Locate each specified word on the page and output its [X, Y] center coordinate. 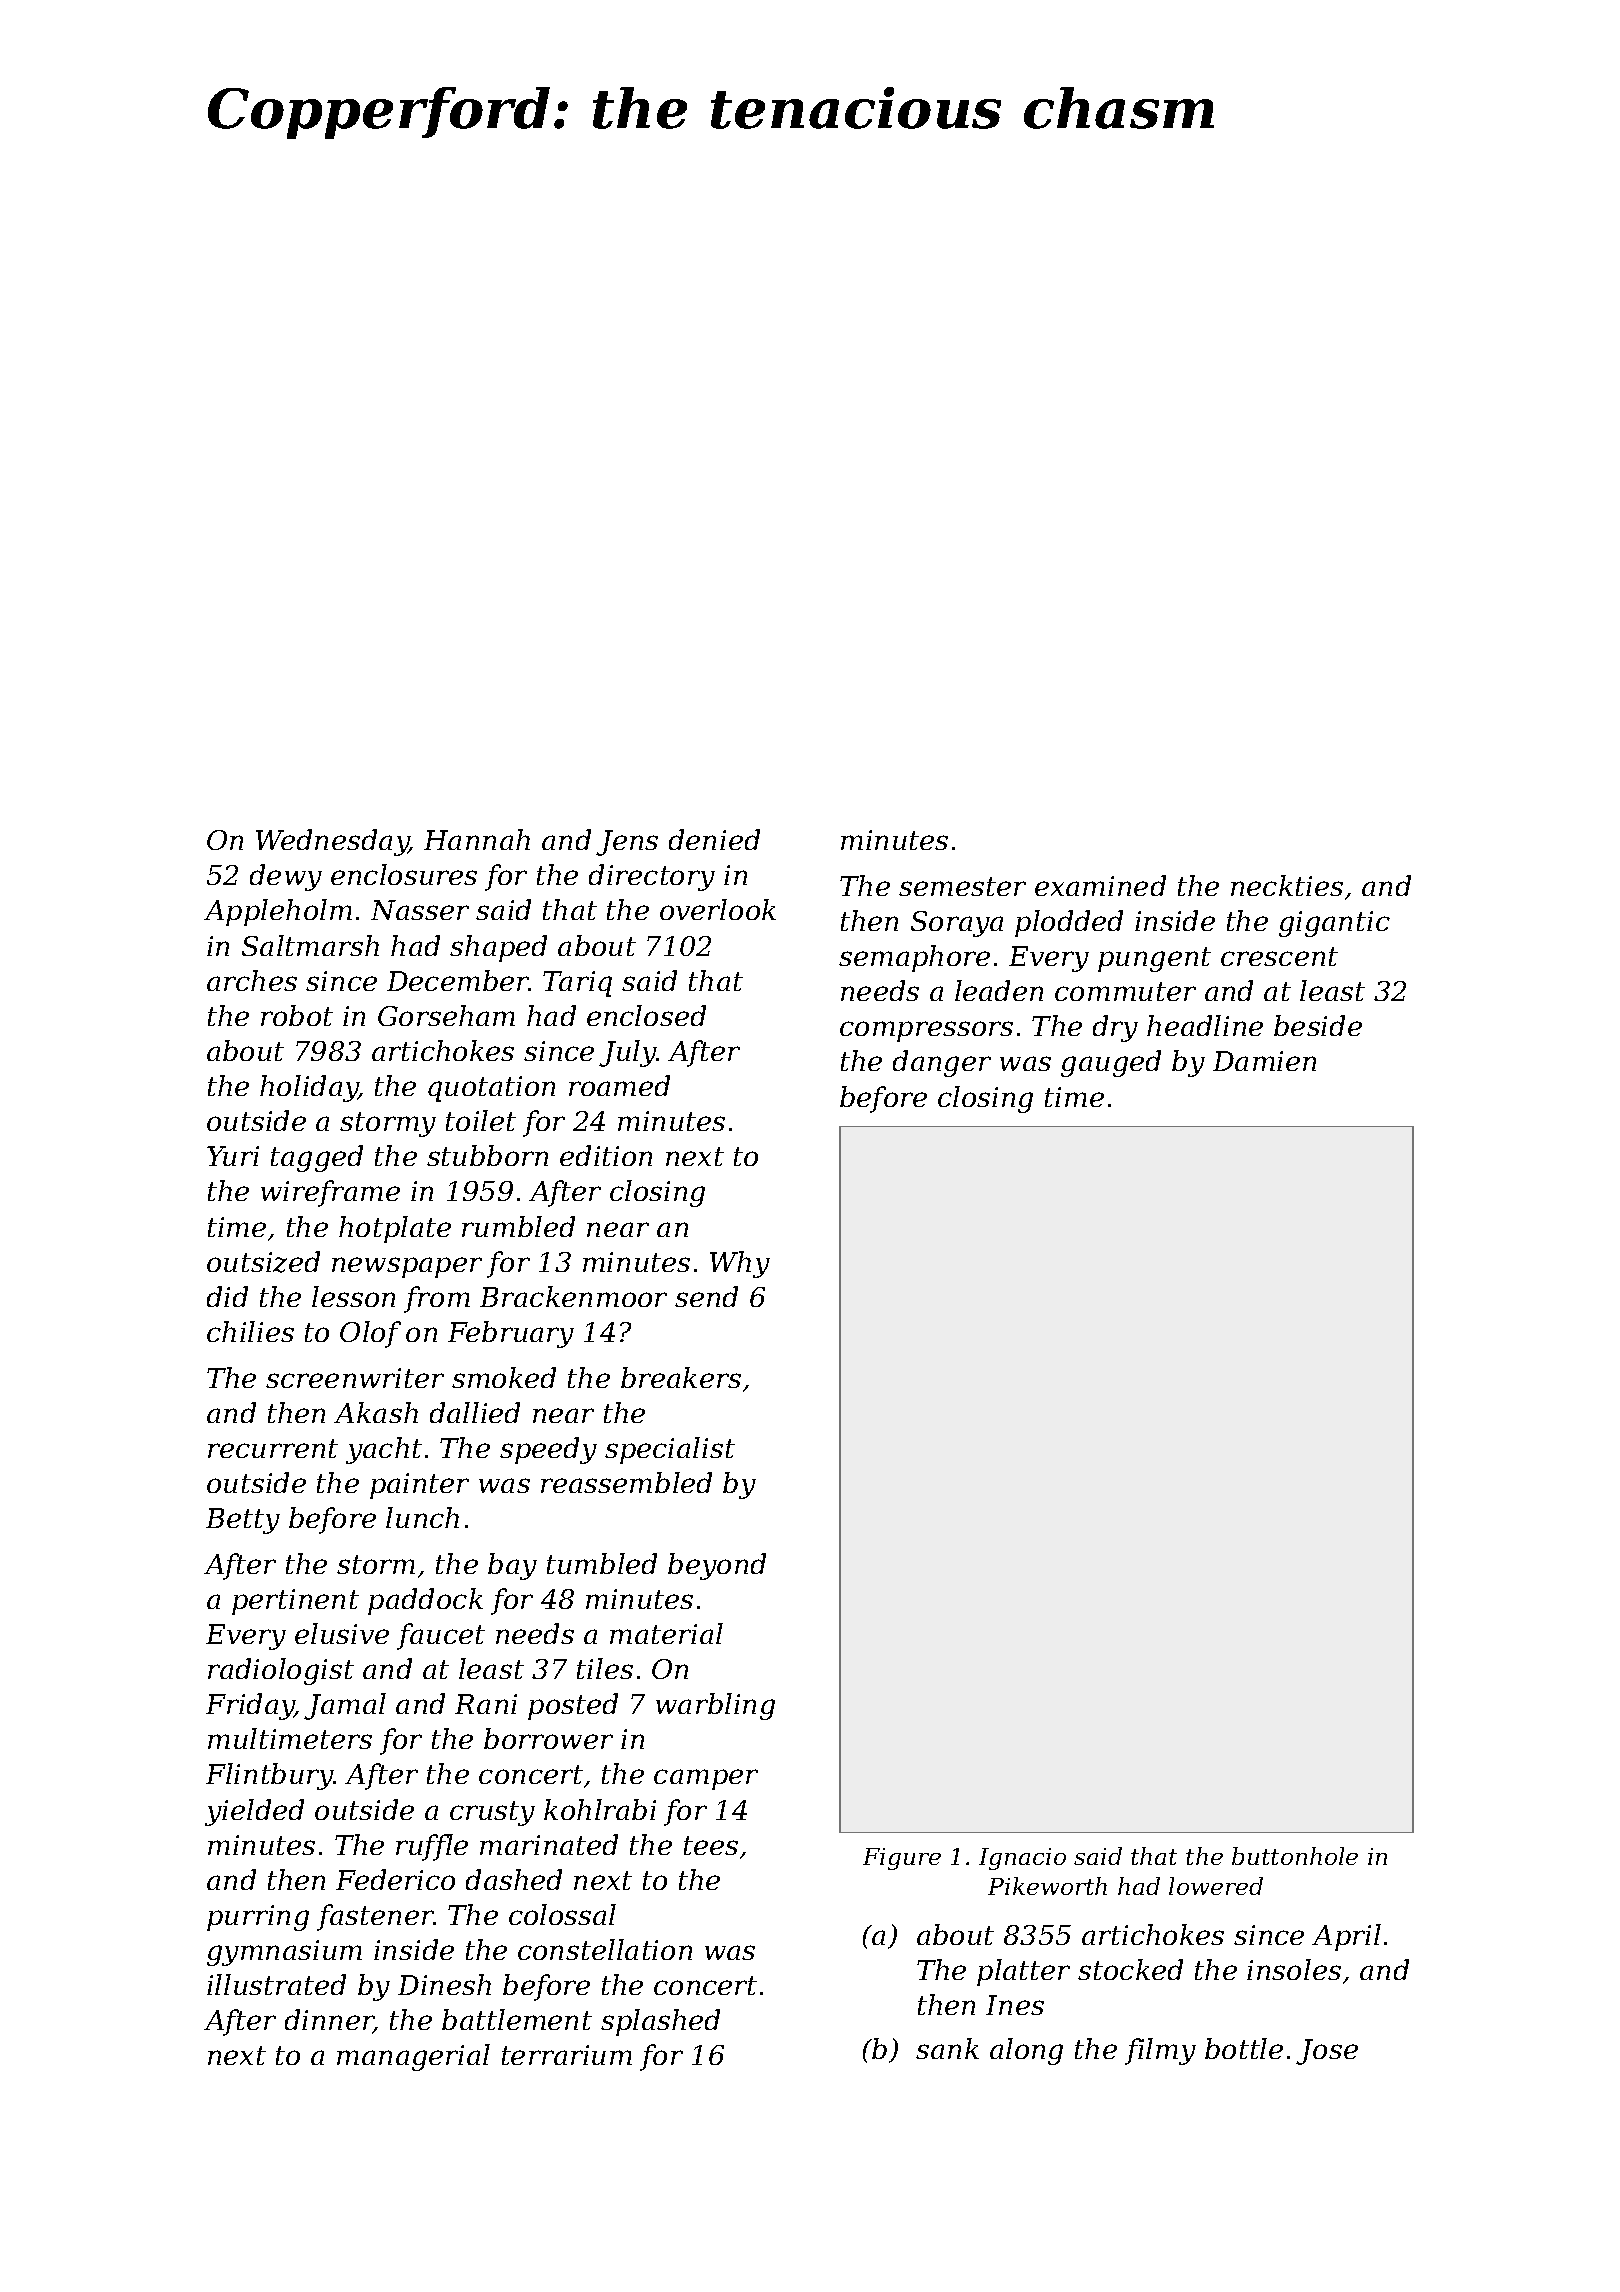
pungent [1154, 959]
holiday [309, 1088]
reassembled [626, 1482]
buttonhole [1295, 1856]
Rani [486, 1704]
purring [258, 1918]
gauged [1111, 1063]
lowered [1216, 1886]
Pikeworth [1047, 1886]
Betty [243, 1521]
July [628, 1053]
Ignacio [1022, 1859]
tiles [605, 1668]
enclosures [404, 874]
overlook [718, 909]
